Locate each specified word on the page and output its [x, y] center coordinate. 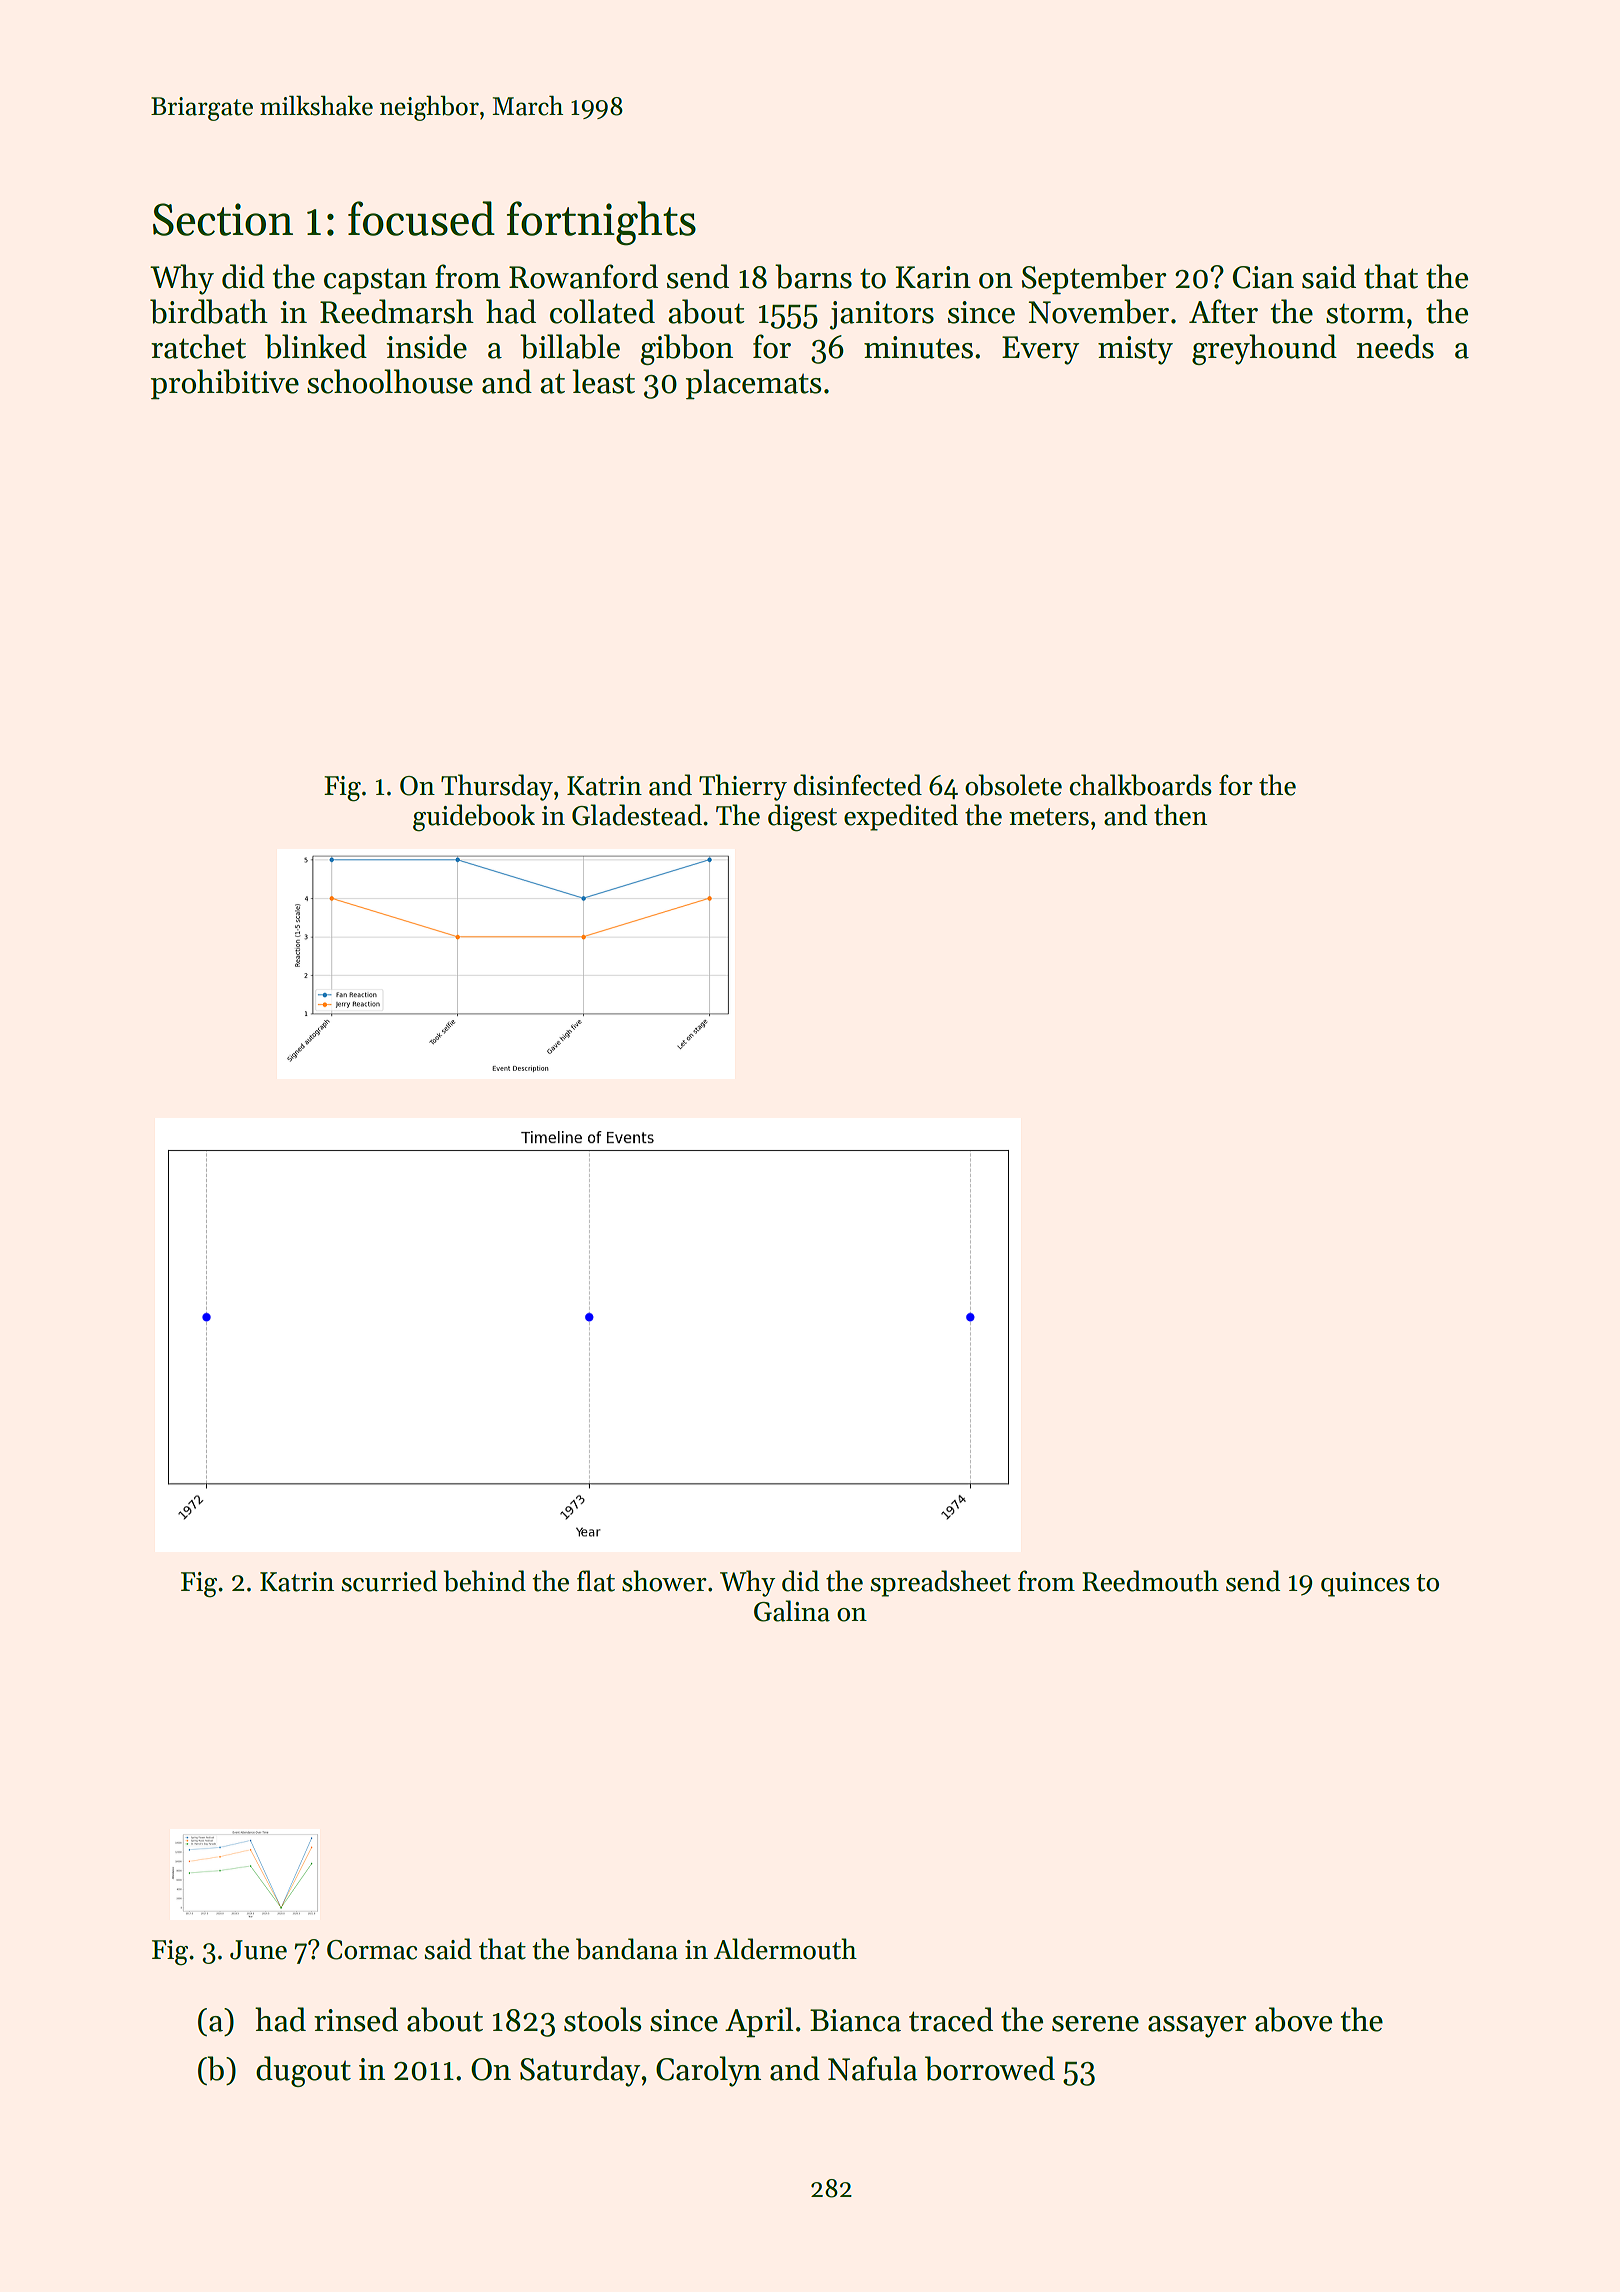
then [1180, 815]
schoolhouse [390, 381]
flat [596, 1581]
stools [603, 2019]
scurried [389, 1581]
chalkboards [1141, 785]
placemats [754, 384]
